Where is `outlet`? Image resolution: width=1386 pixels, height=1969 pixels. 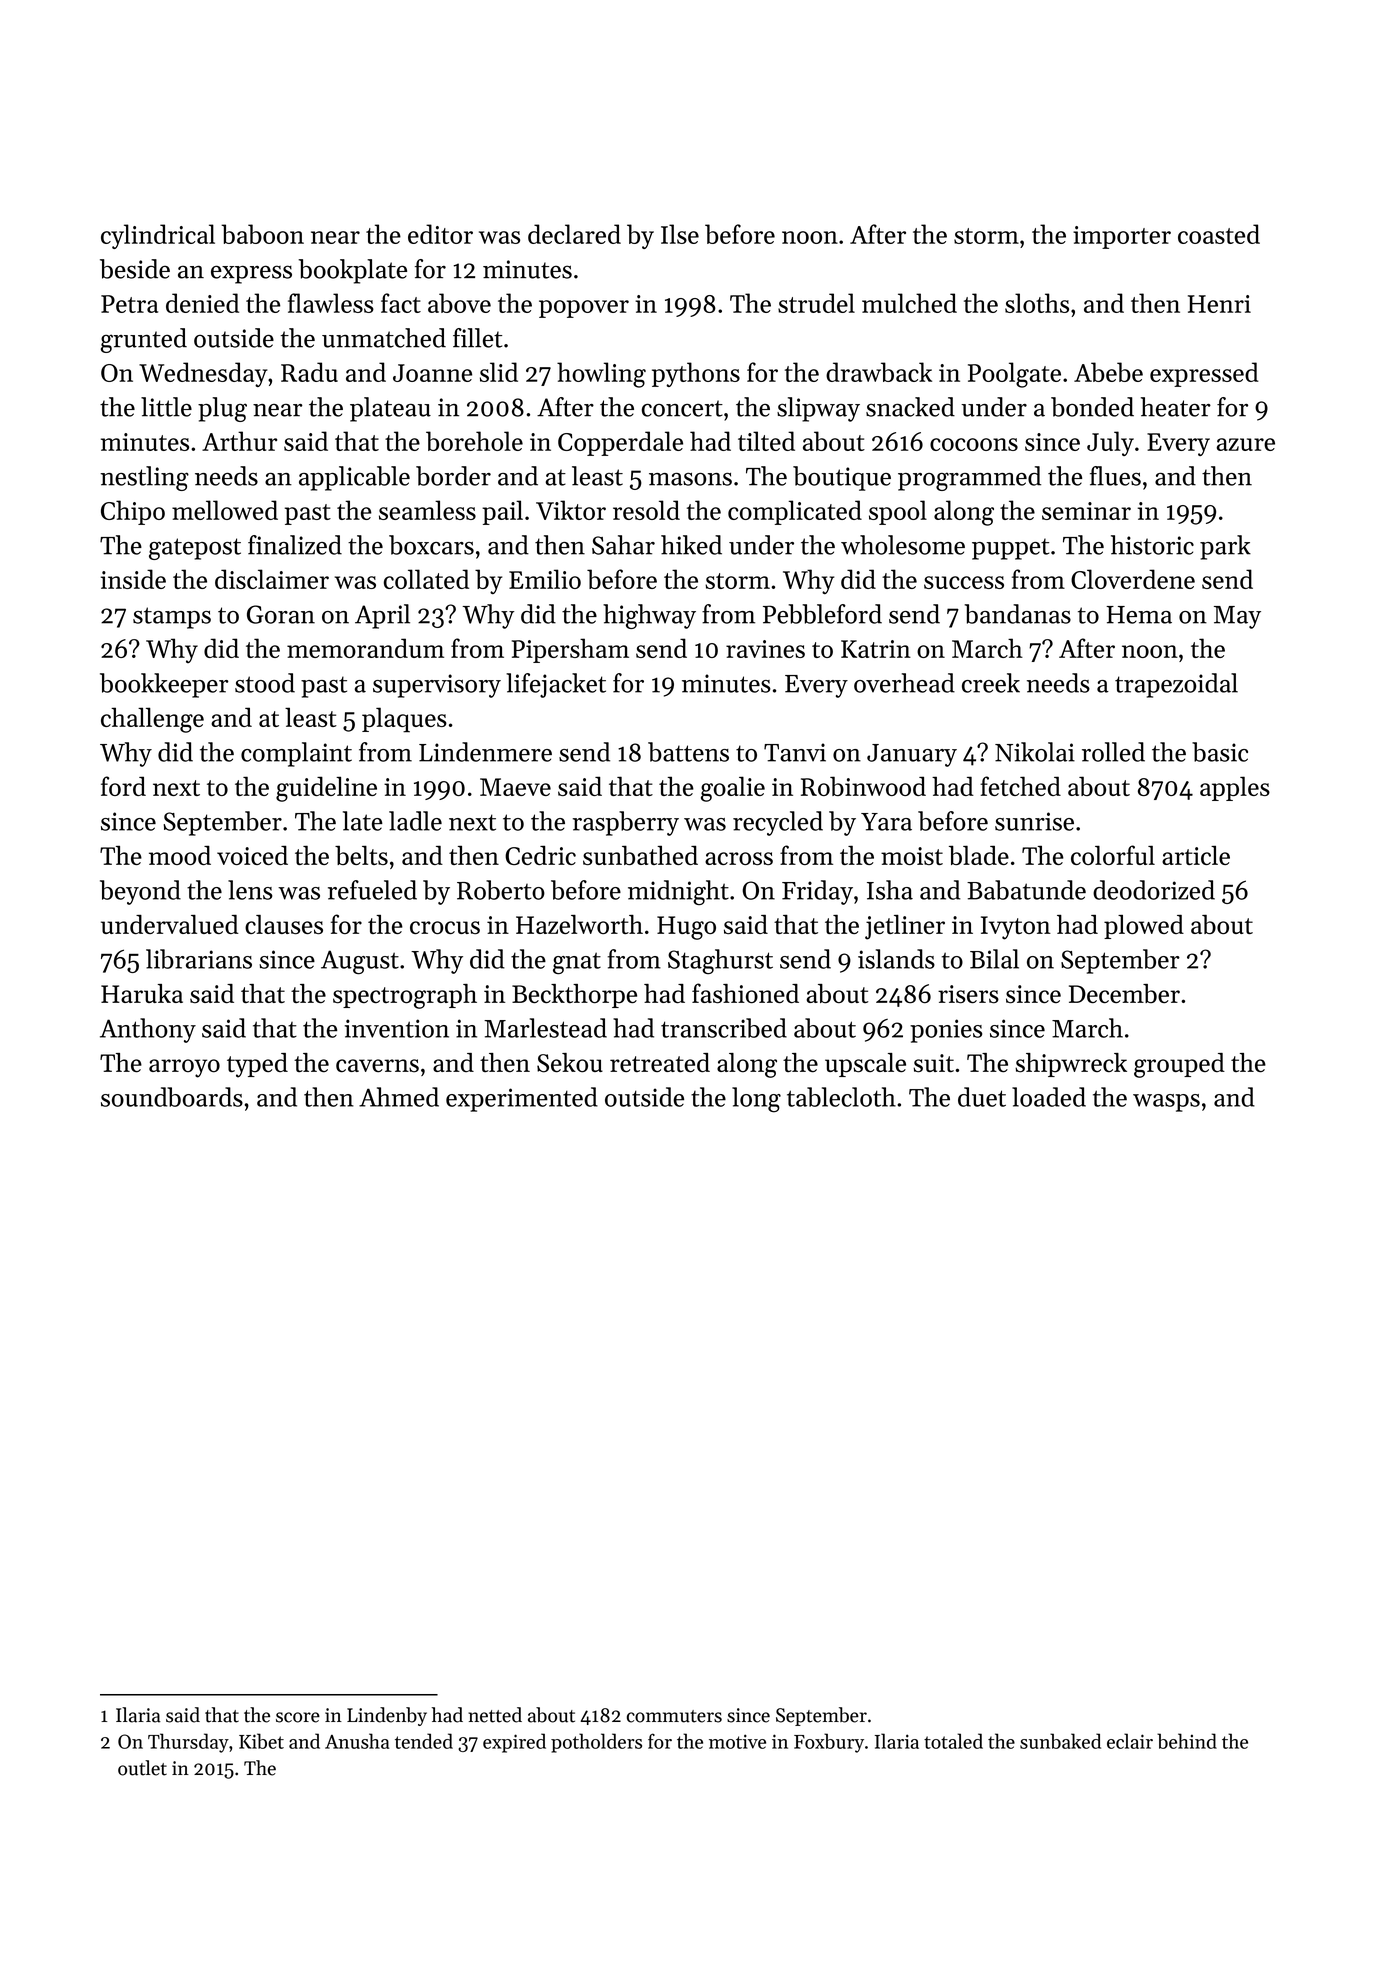 outlet is located at coordinates (142, 1768).
